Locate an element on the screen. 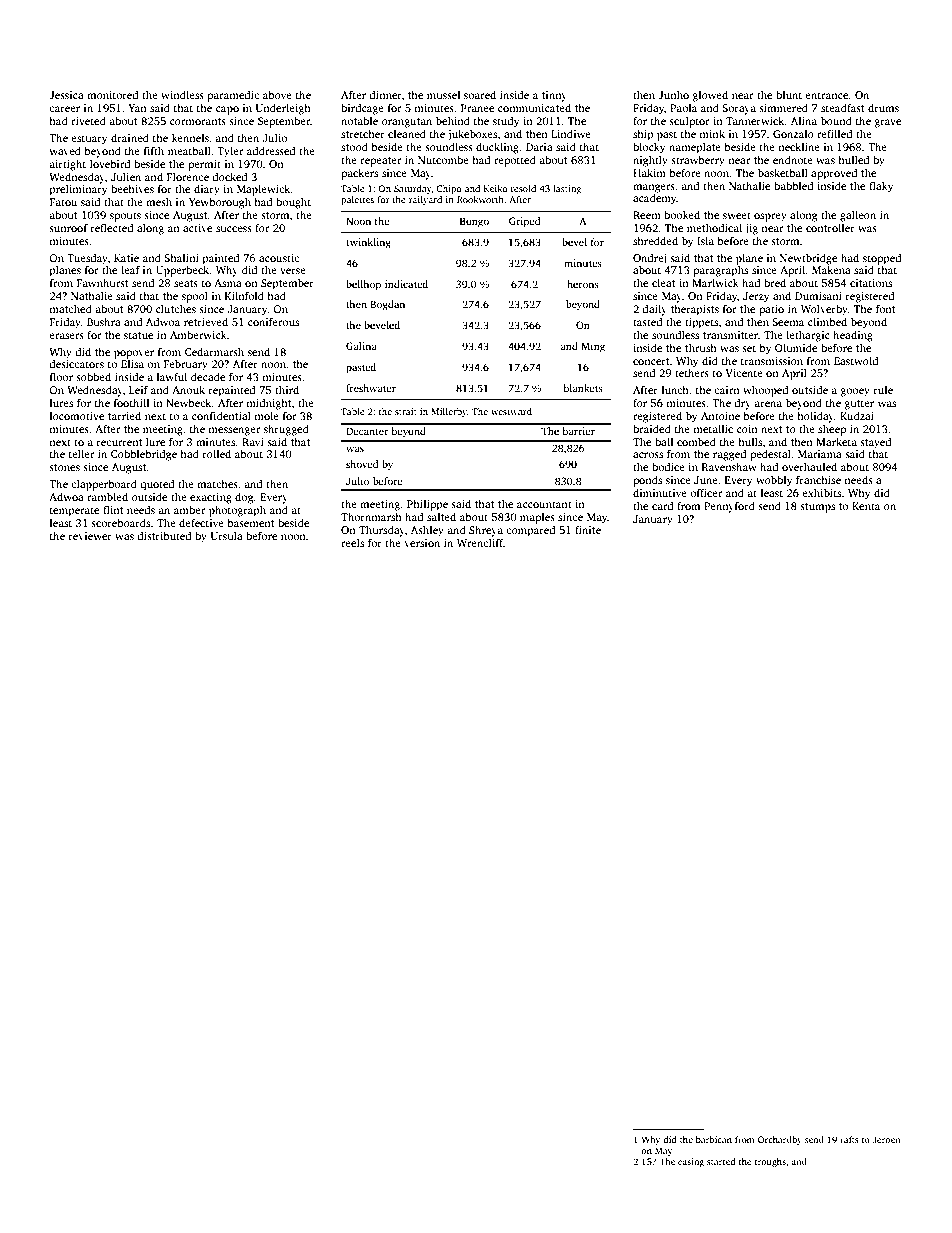  soared is located at coordinates (480, 94).
